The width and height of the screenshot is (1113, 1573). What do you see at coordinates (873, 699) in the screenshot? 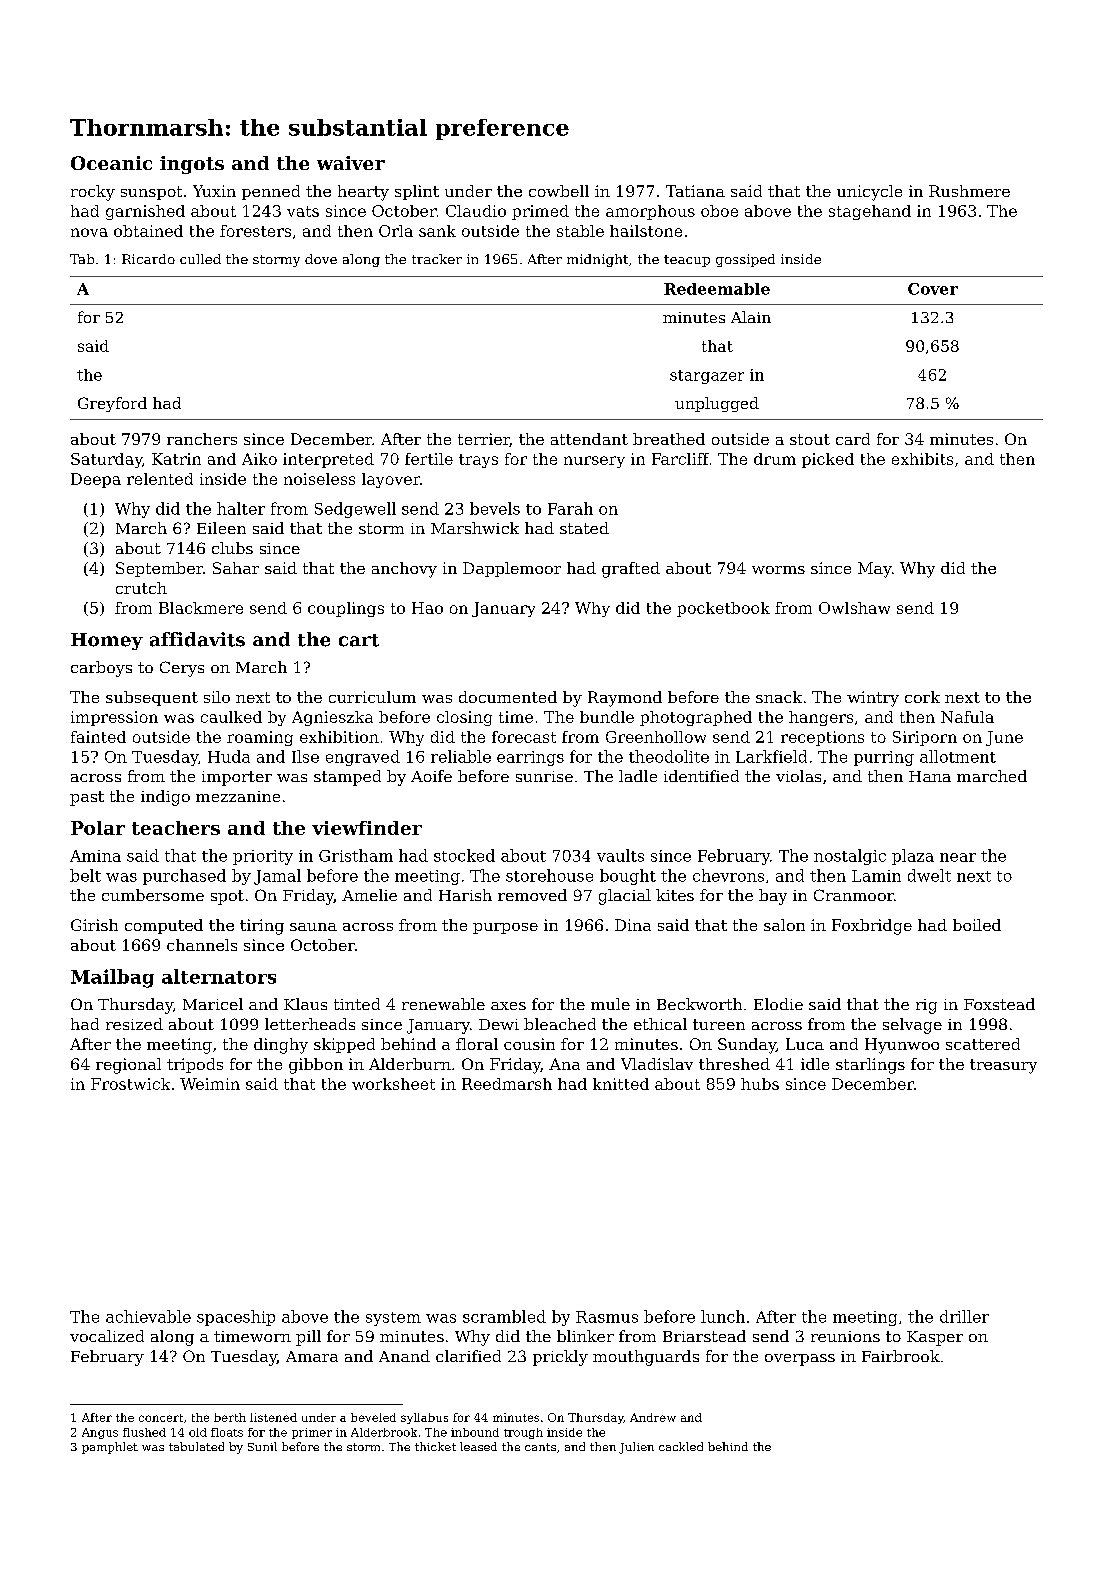
I see `wintry` at bounding box center [873, 699].
